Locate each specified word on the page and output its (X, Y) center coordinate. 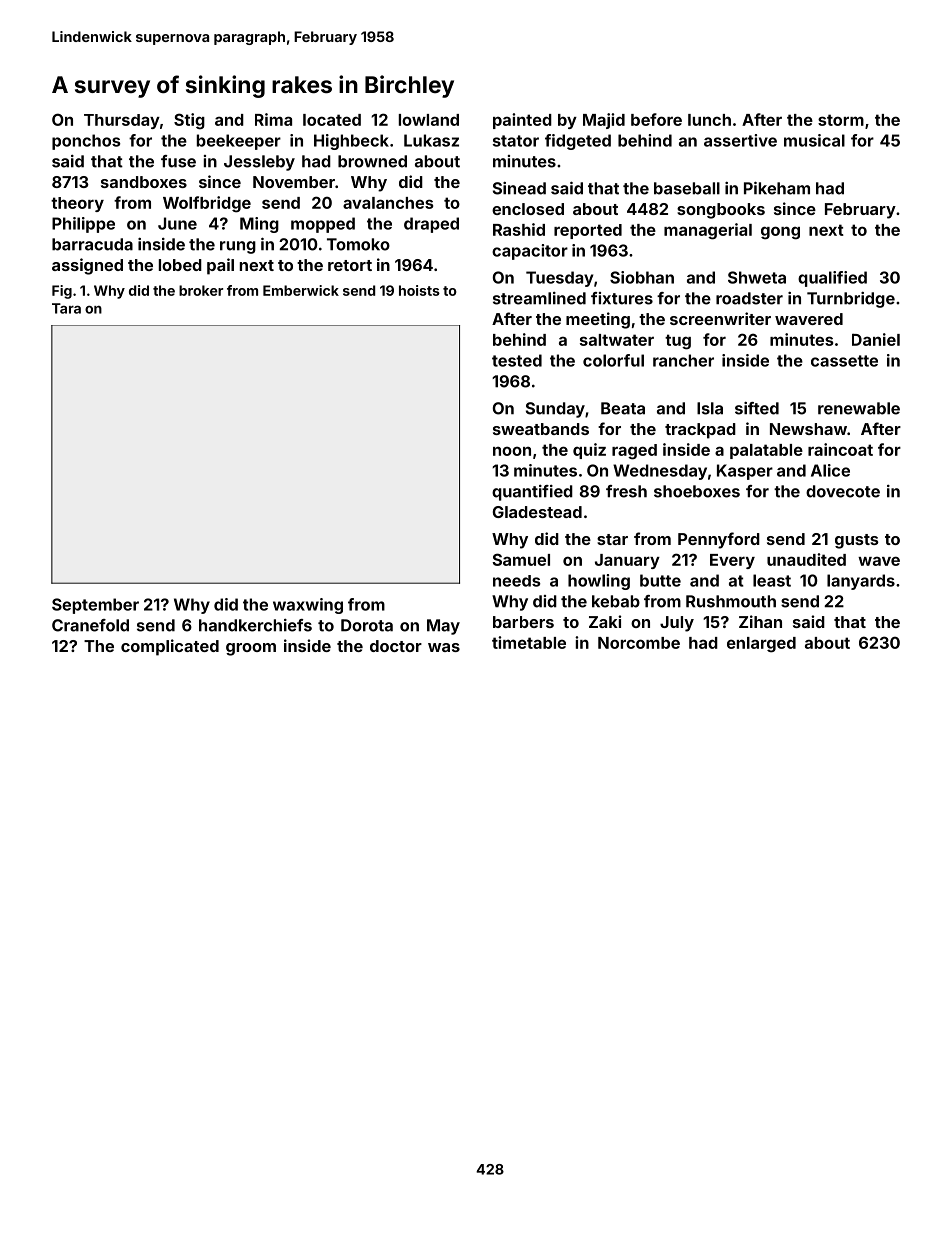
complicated (170, 647)
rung (238, 247)
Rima (273, 119)
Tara (66, 308)
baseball (687, 188)
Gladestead (537, 512)
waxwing (308, 606)
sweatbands (541, 429)
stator (516, 141)
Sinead (519, 188)
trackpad (700, 431)
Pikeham (777, 188)
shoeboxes (697, 491)
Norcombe (639, 643)
